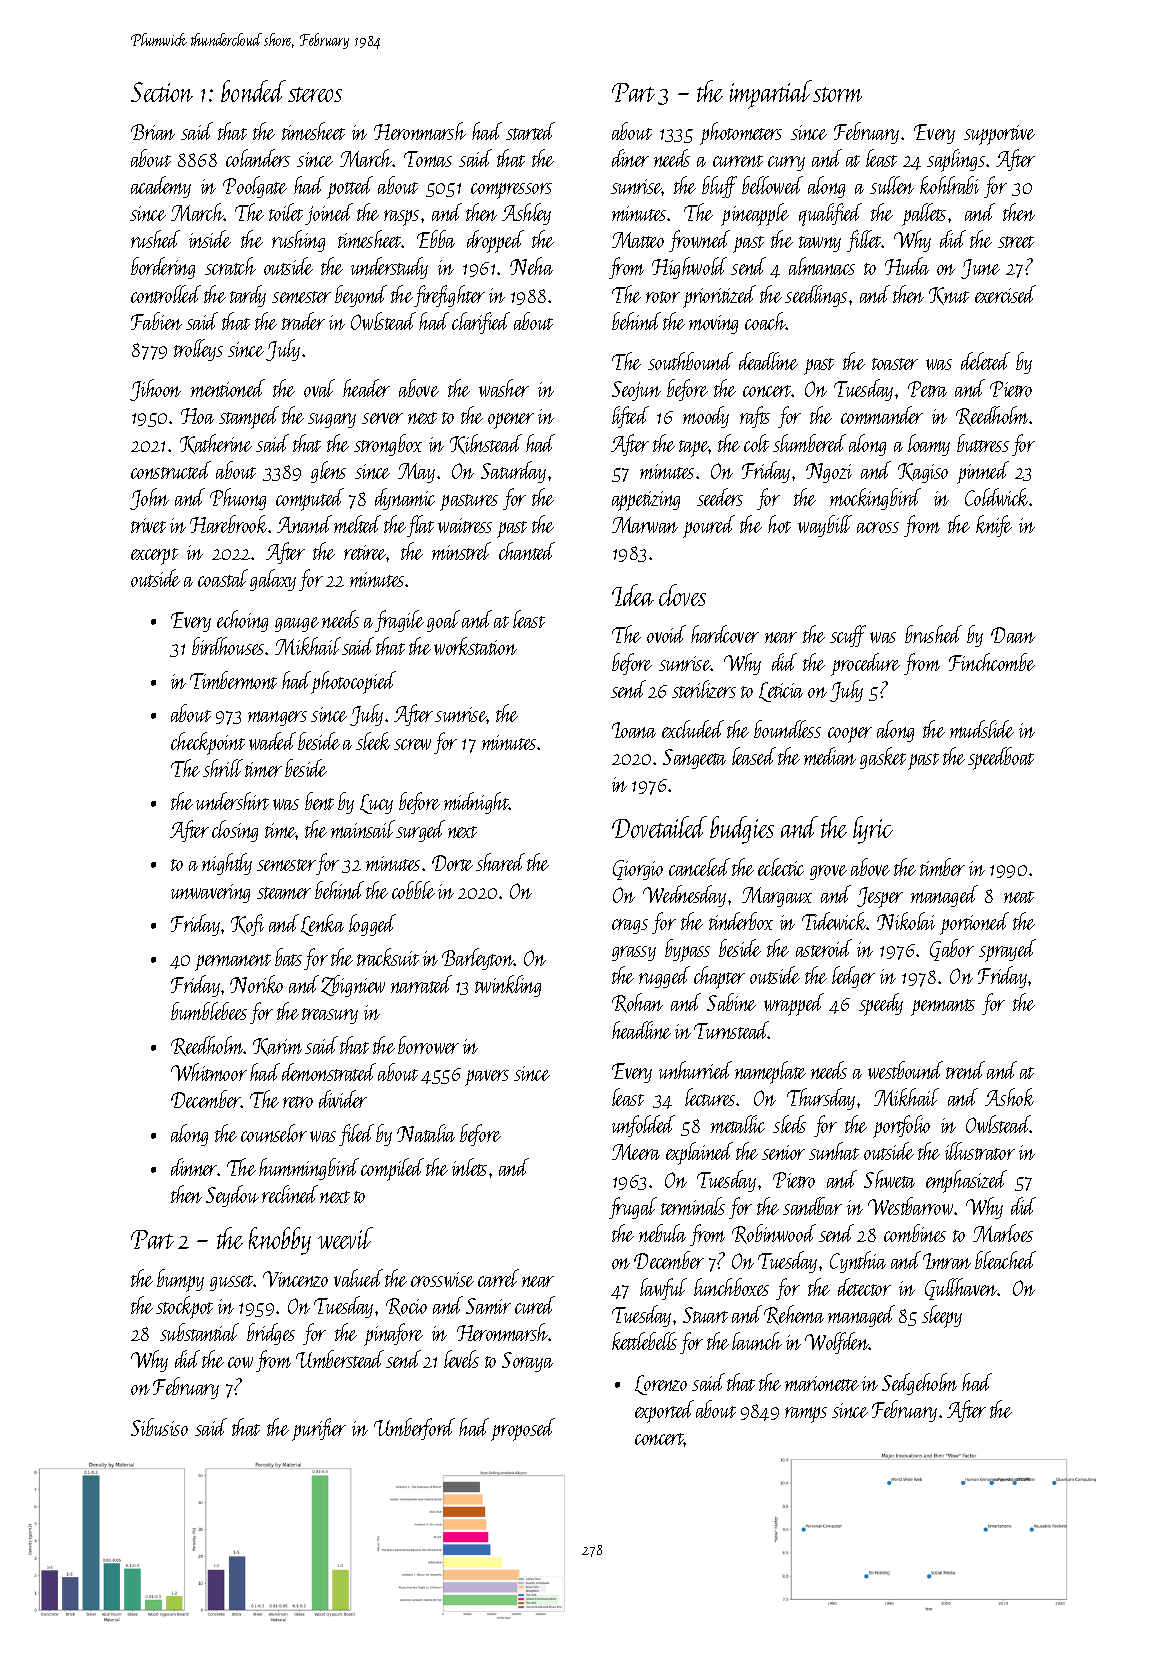 The height and width of the document is (1654, 1165). Describe the element at coordinates (992, 662) in the document. I see `Finchcombe` at that location.
